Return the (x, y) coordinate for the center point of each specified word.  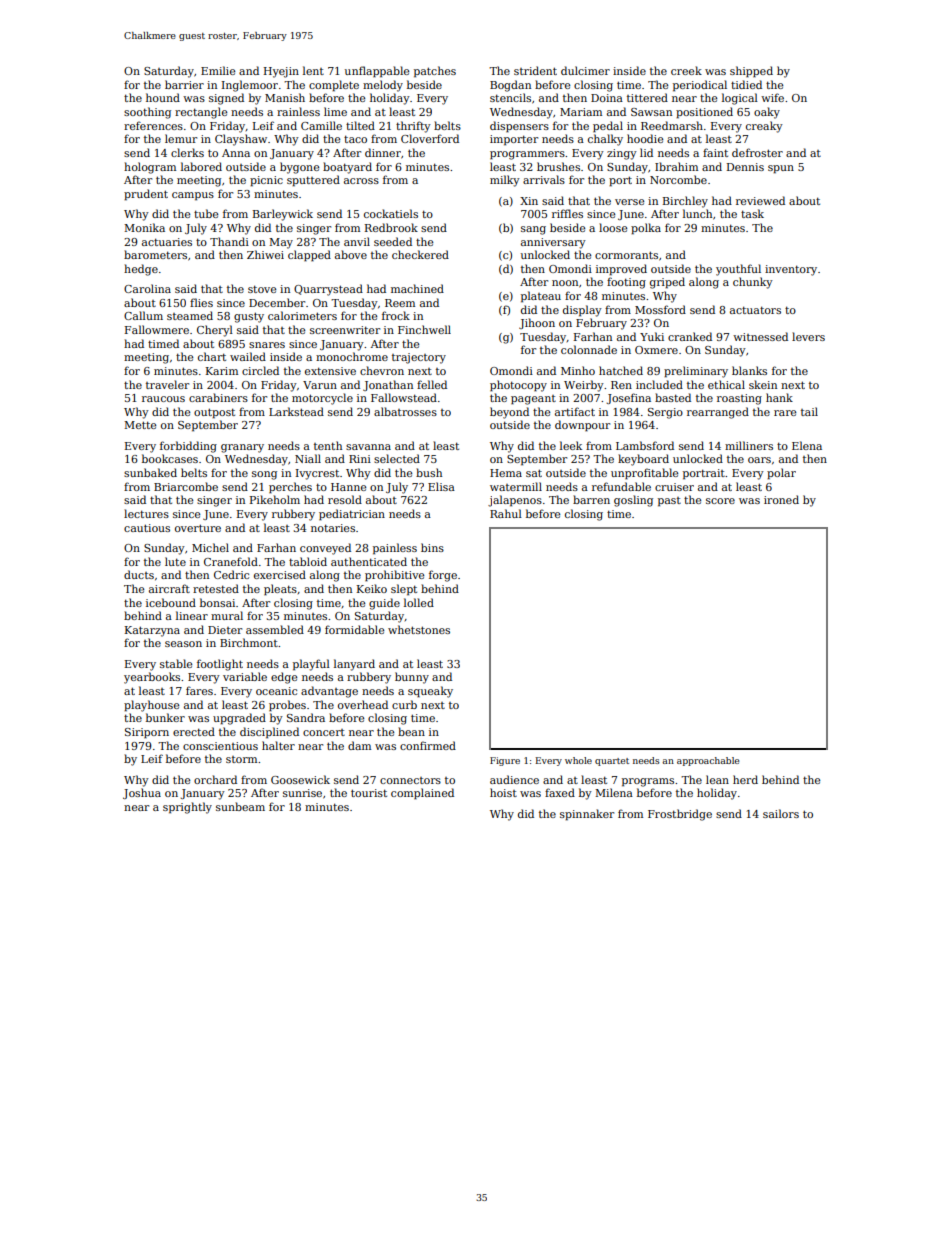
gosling (633, 501)
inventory (791, 270)
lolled (419, 602)
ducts (139, 574)
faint (715, 152)
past (669, 502)
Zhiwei (265, 254)
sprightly (187, 808)
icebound (171, 602)
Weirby (584, 386)
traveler (167, 384)
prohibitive (394, 576)
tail (809, 411)
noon (565, 283)
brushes (558, 166)
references (153, 125)
